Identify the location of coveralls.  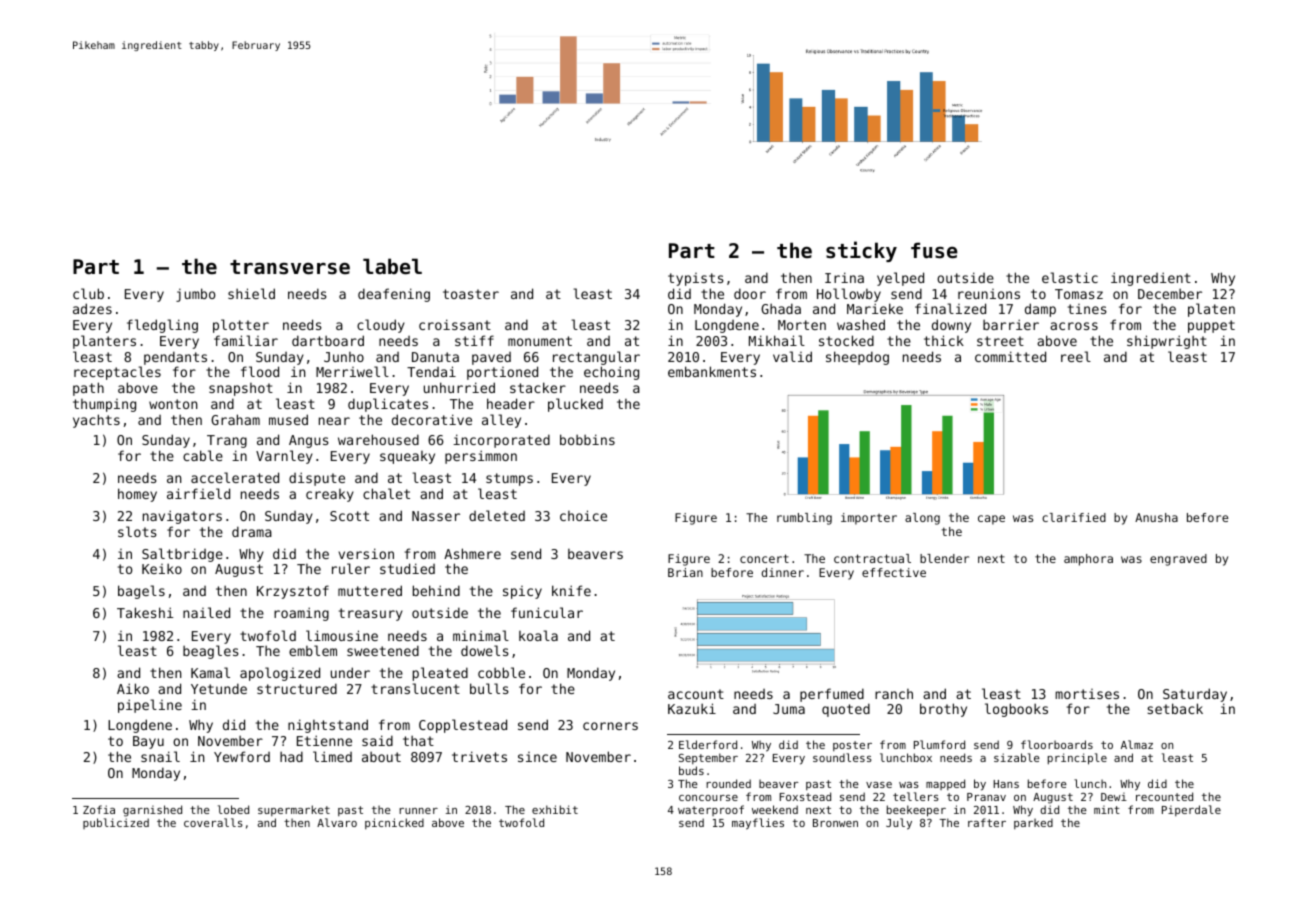
(213, 822).
